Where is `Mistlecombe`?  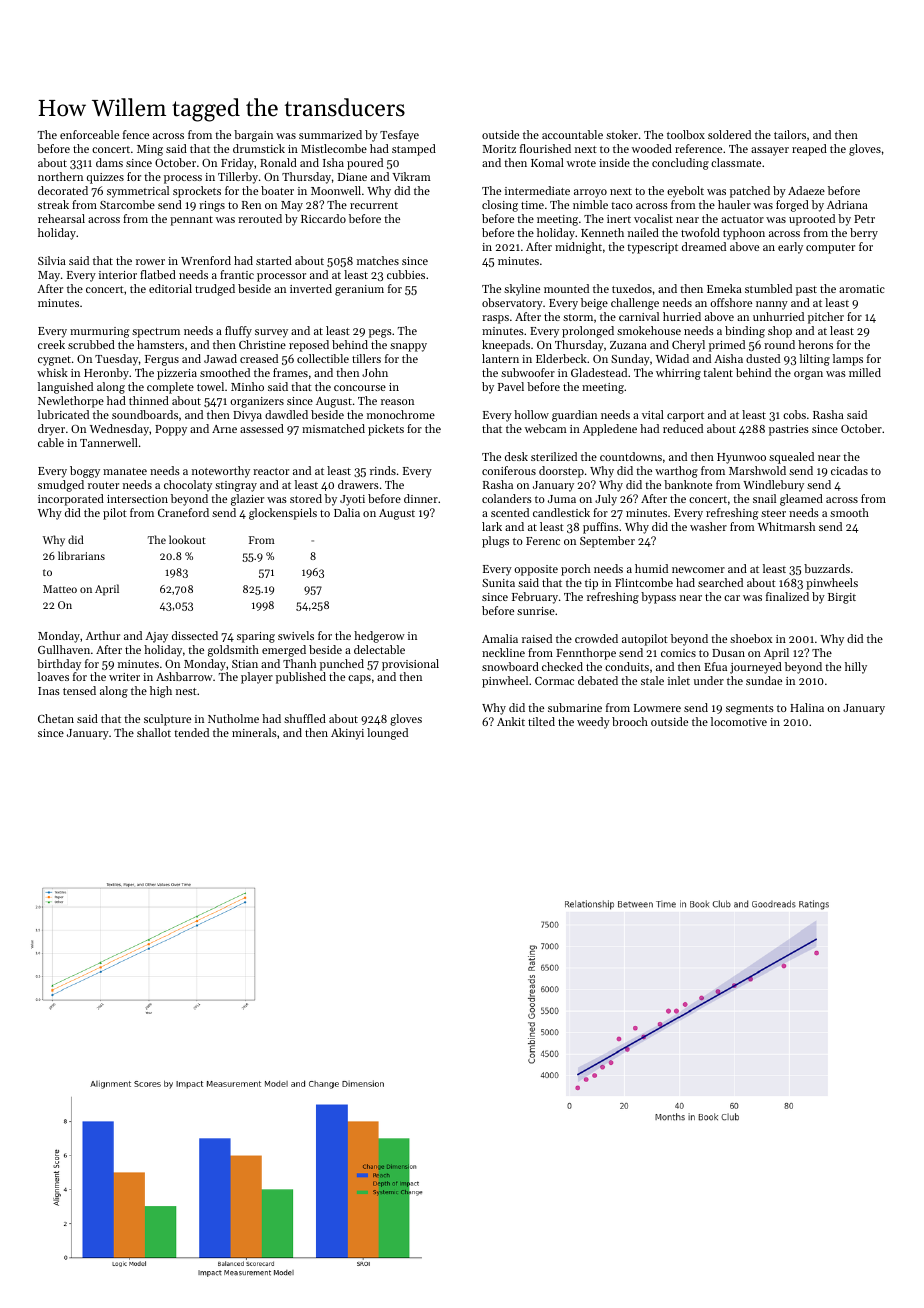 Mistlecombe is located at coordinates (334, 148).
